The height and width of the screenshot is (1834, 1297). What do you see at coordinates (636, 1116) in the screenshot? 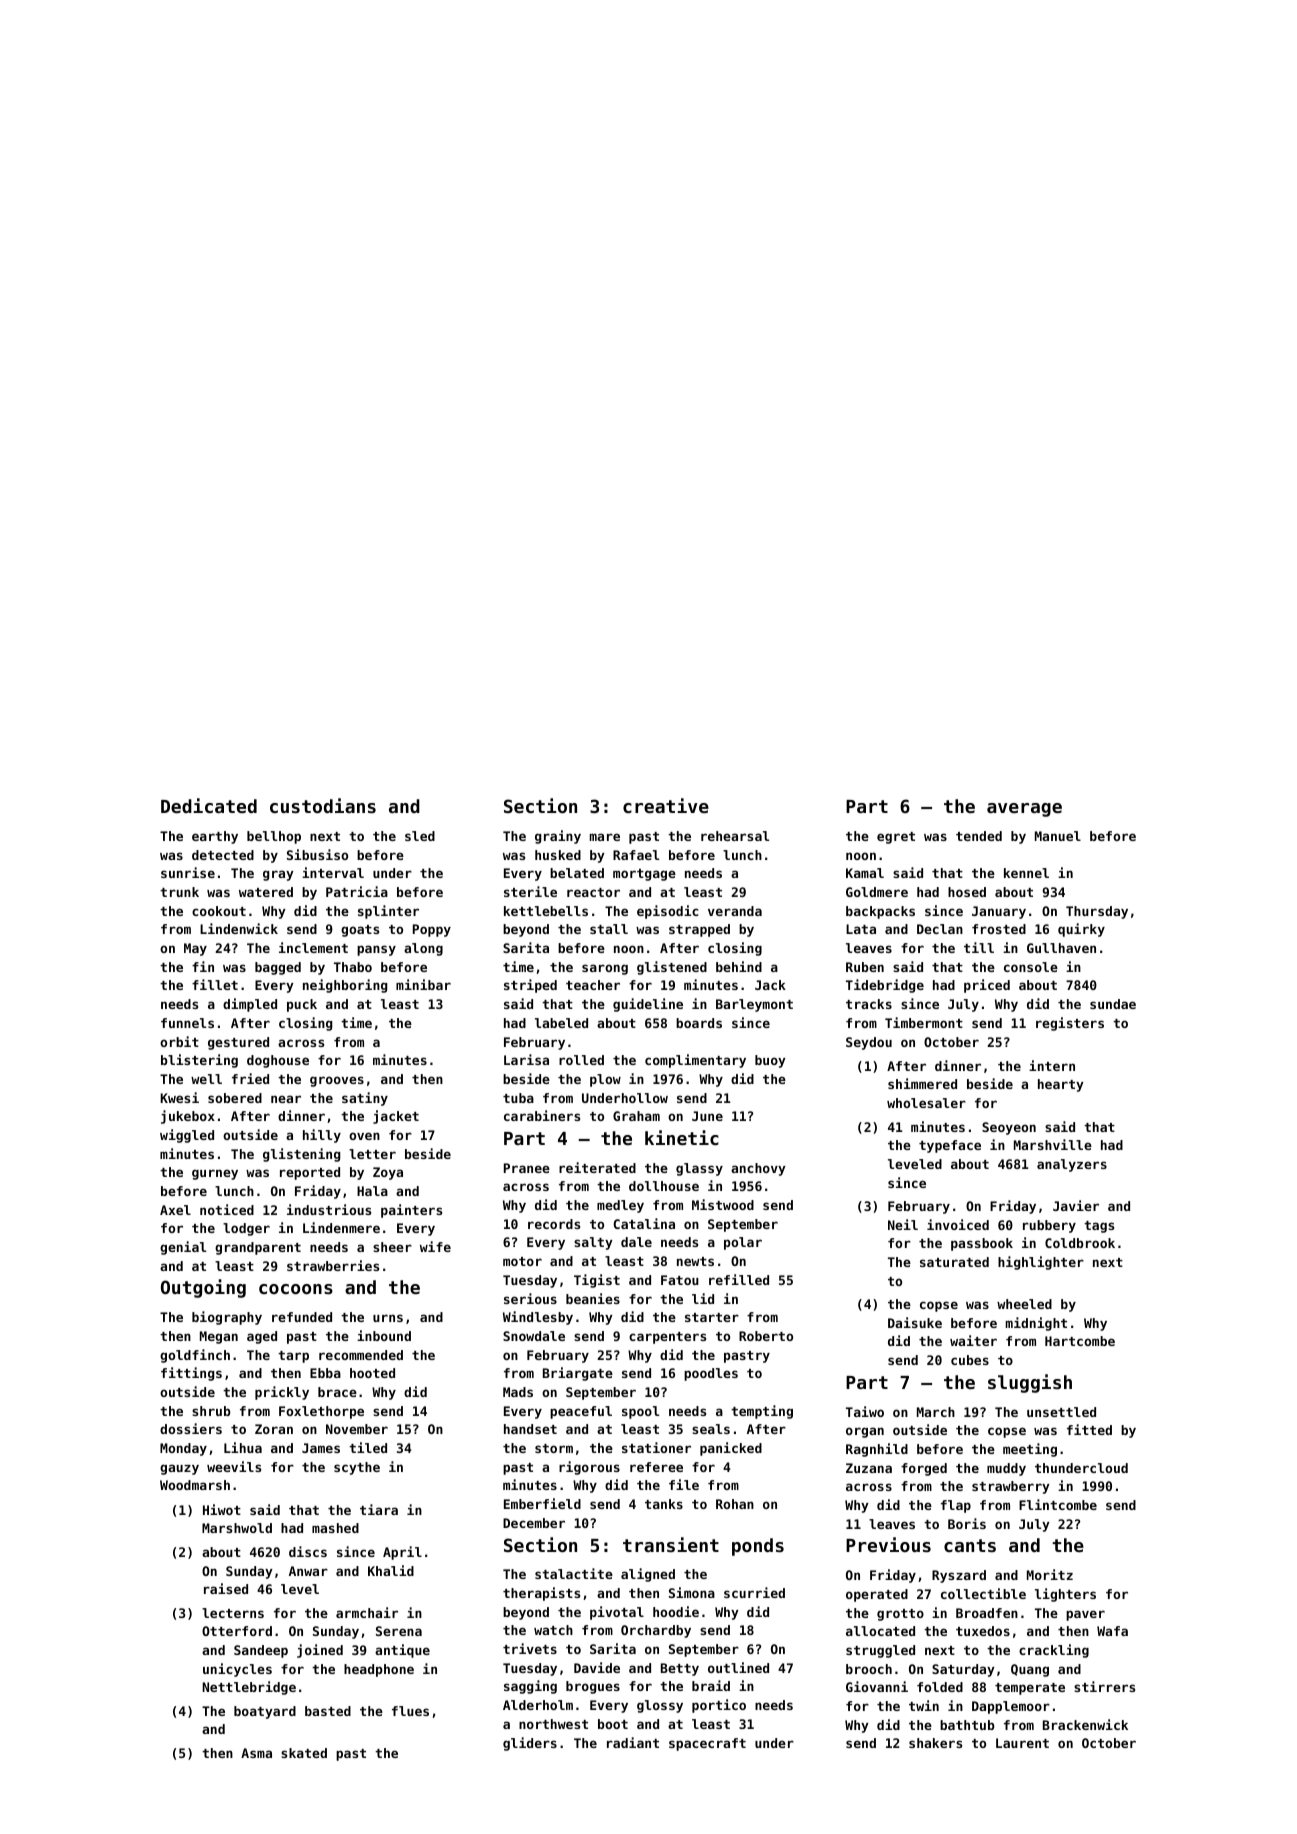
I see `Graham` at bounding box center [636, 1116].
